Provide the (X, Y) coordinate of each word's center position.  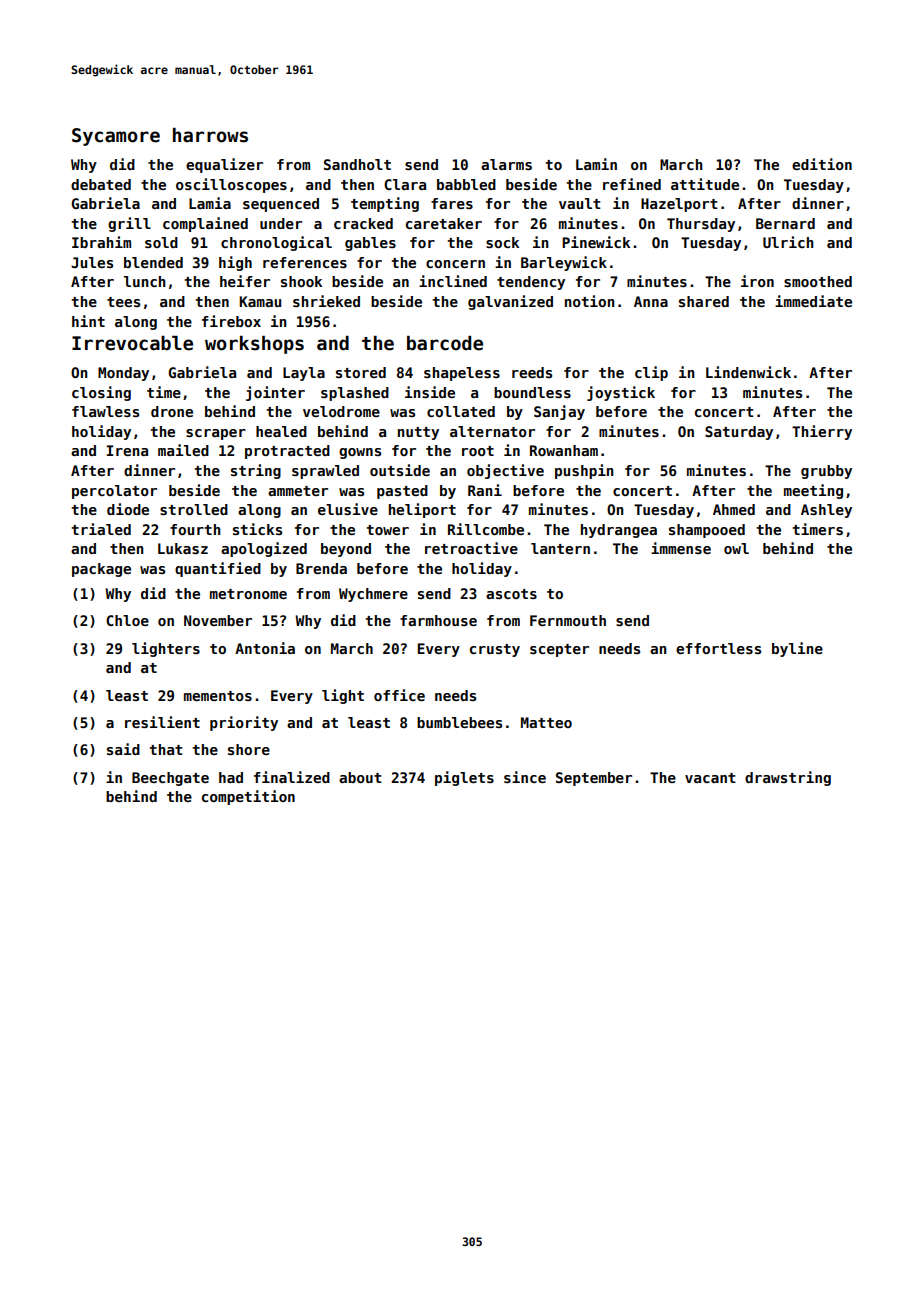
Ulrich (788, 242)
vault (580, 203)
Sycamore (116, 137)
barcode (445, 343)
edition (822, 164)
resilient (162, 722)
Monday (123, 374)
